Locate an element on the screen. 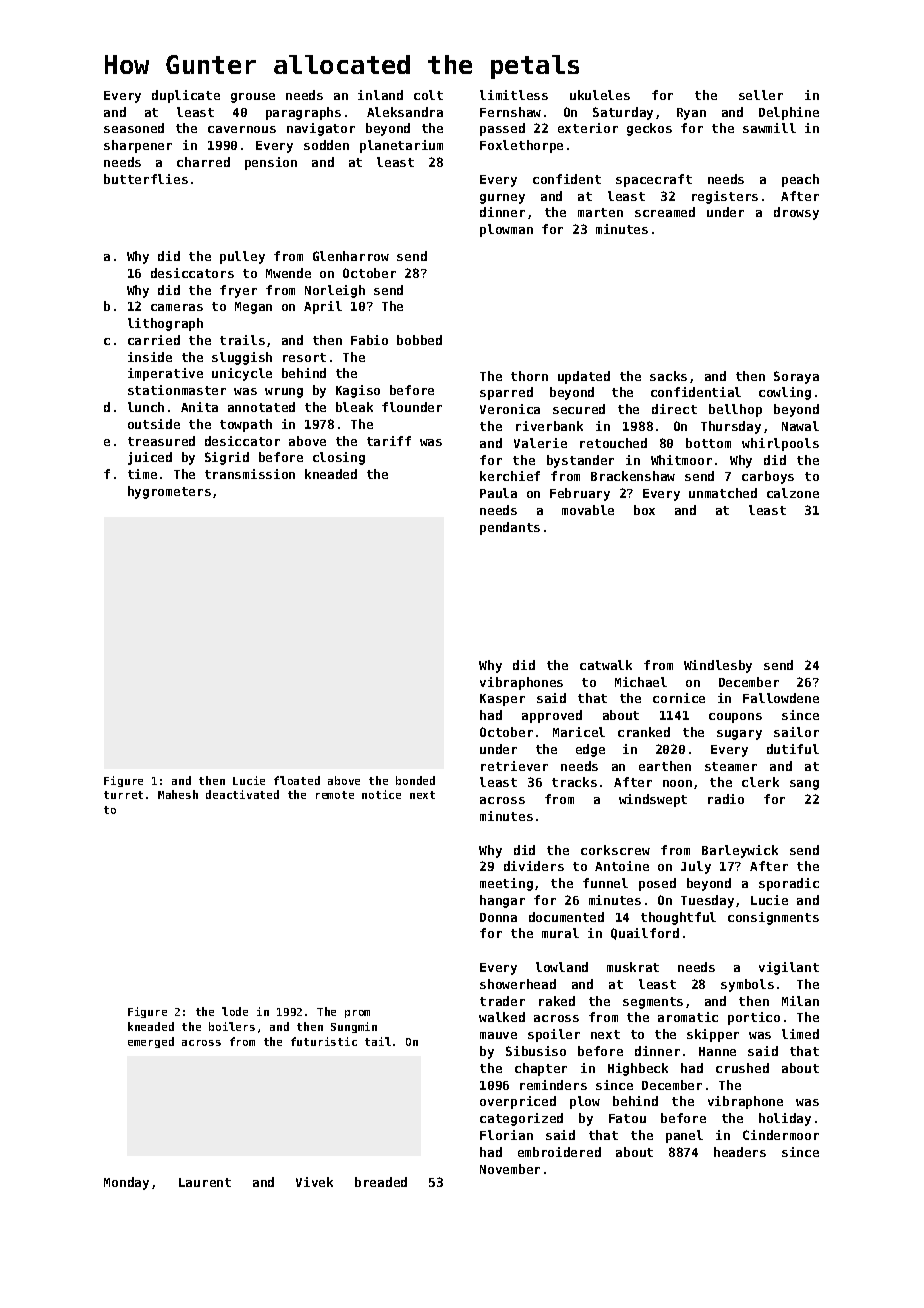 Image resolution: width=924 pixels, height=1308 pixels. lode is located at coordinates (235, 1011).
